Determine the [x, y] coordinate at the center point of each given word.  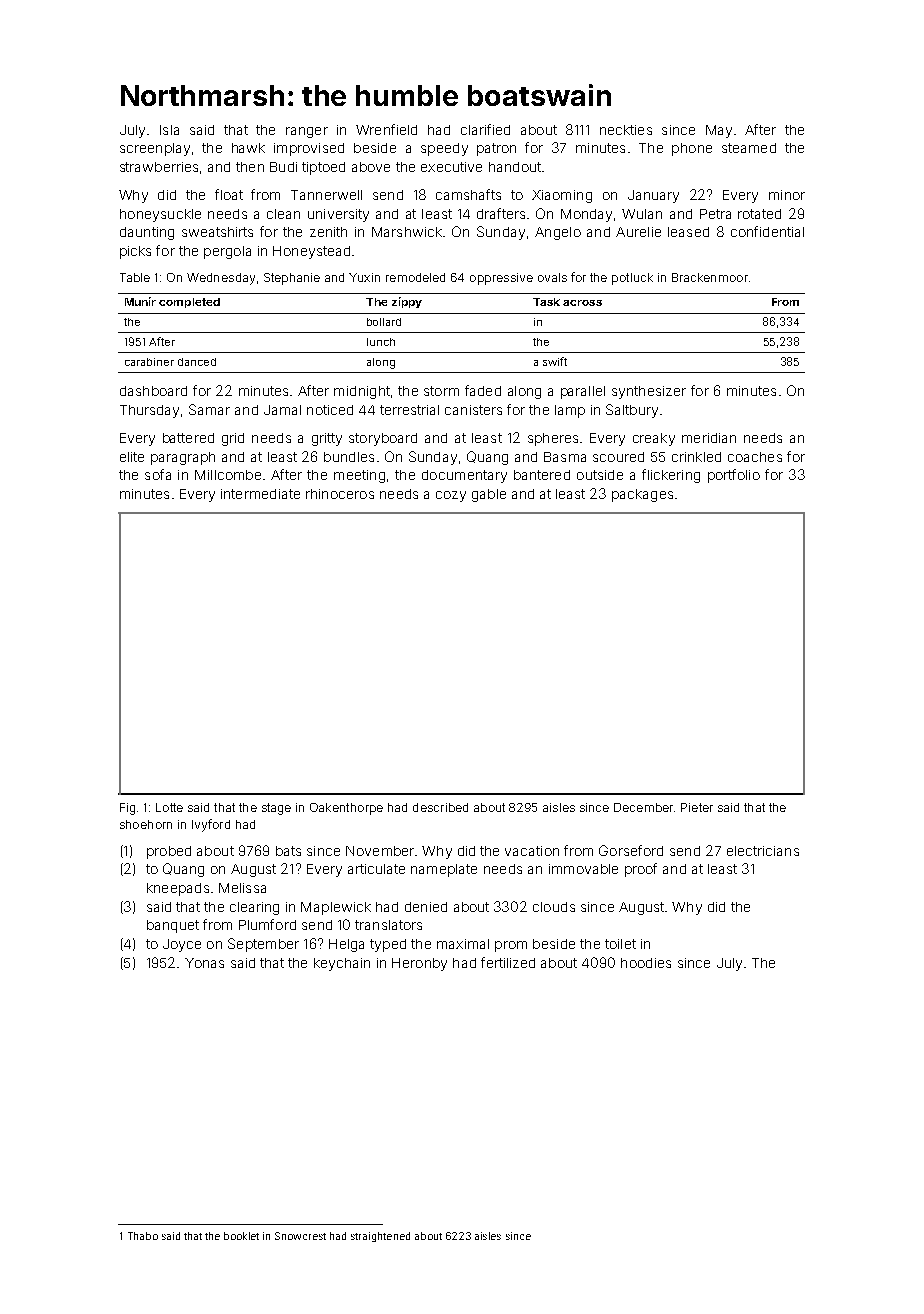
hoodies [646, 963]
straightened [380, 1237]
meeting [359, 476]
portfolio [734, 476]
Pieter [697, 807]
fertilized [508, 962]
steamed [749, 148]
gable [489, 495]
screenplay [155, 149]
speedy [444, 149]
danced [197, 362]
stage [276, 809]
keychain [342, 964]
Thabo [143, 1236]
